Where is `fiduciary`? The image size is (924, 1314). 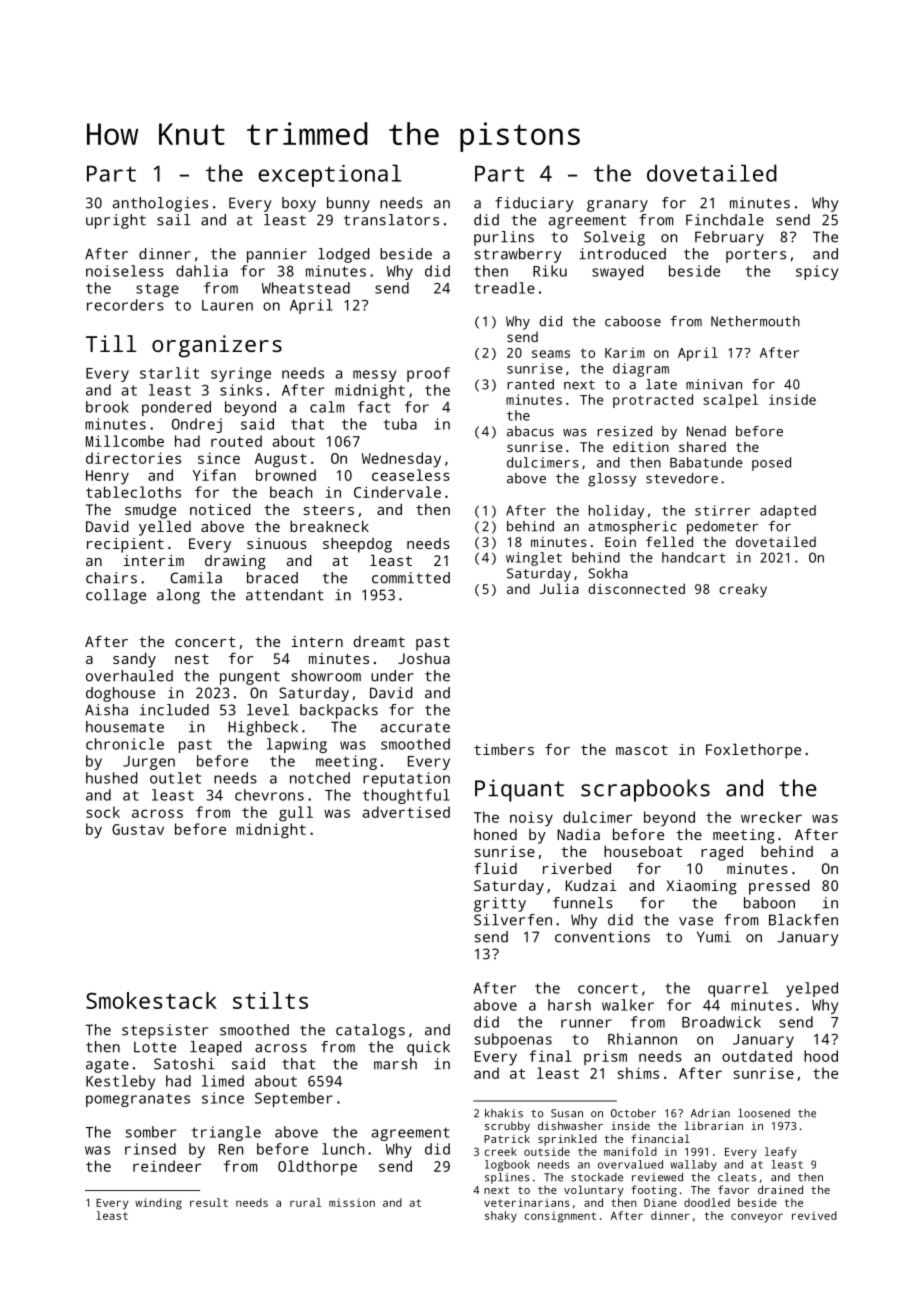 fiduciary is located at coordinates (534, 204).
